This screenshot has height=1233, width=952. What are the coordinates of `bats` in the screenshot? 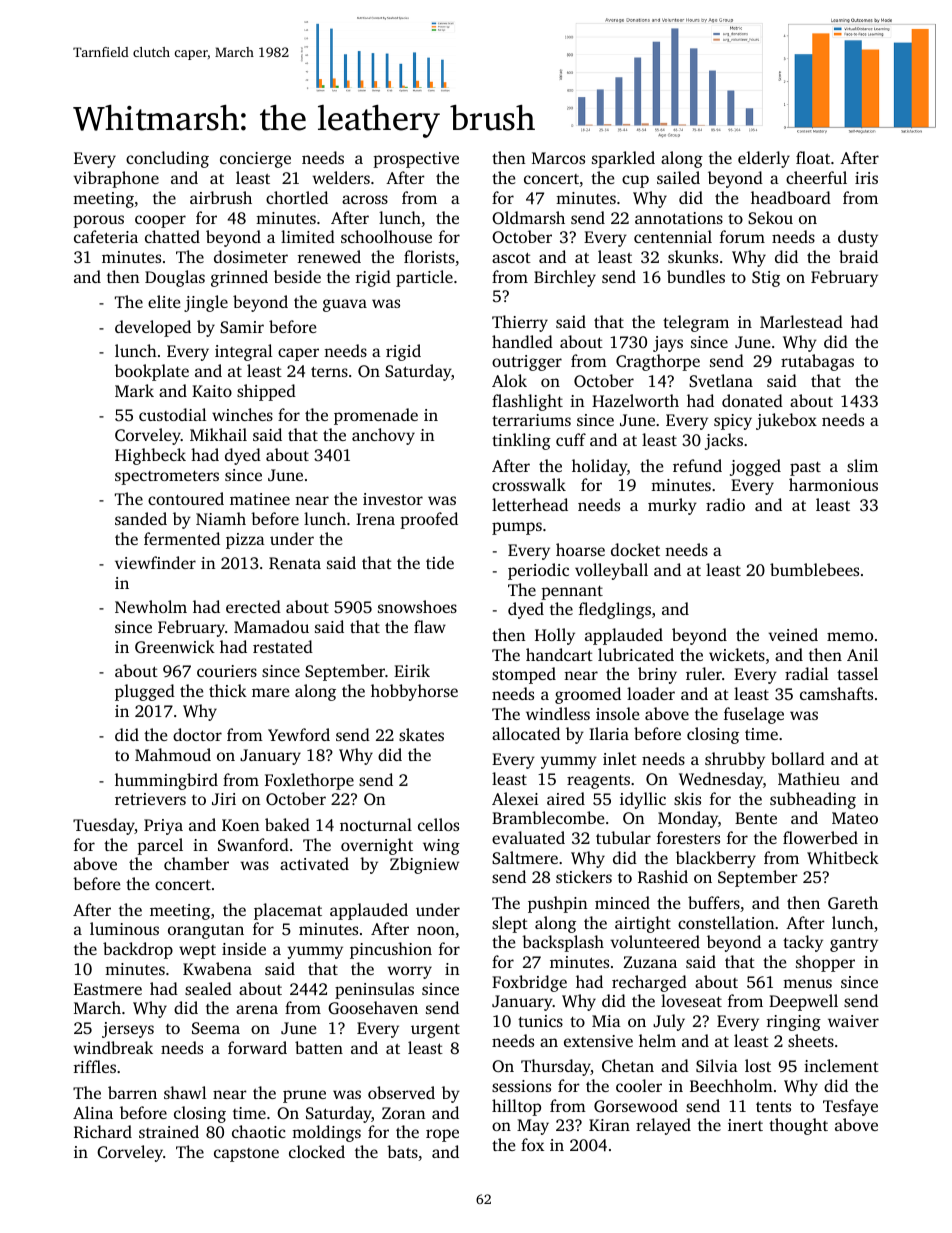 It's located at (402, 1151).
